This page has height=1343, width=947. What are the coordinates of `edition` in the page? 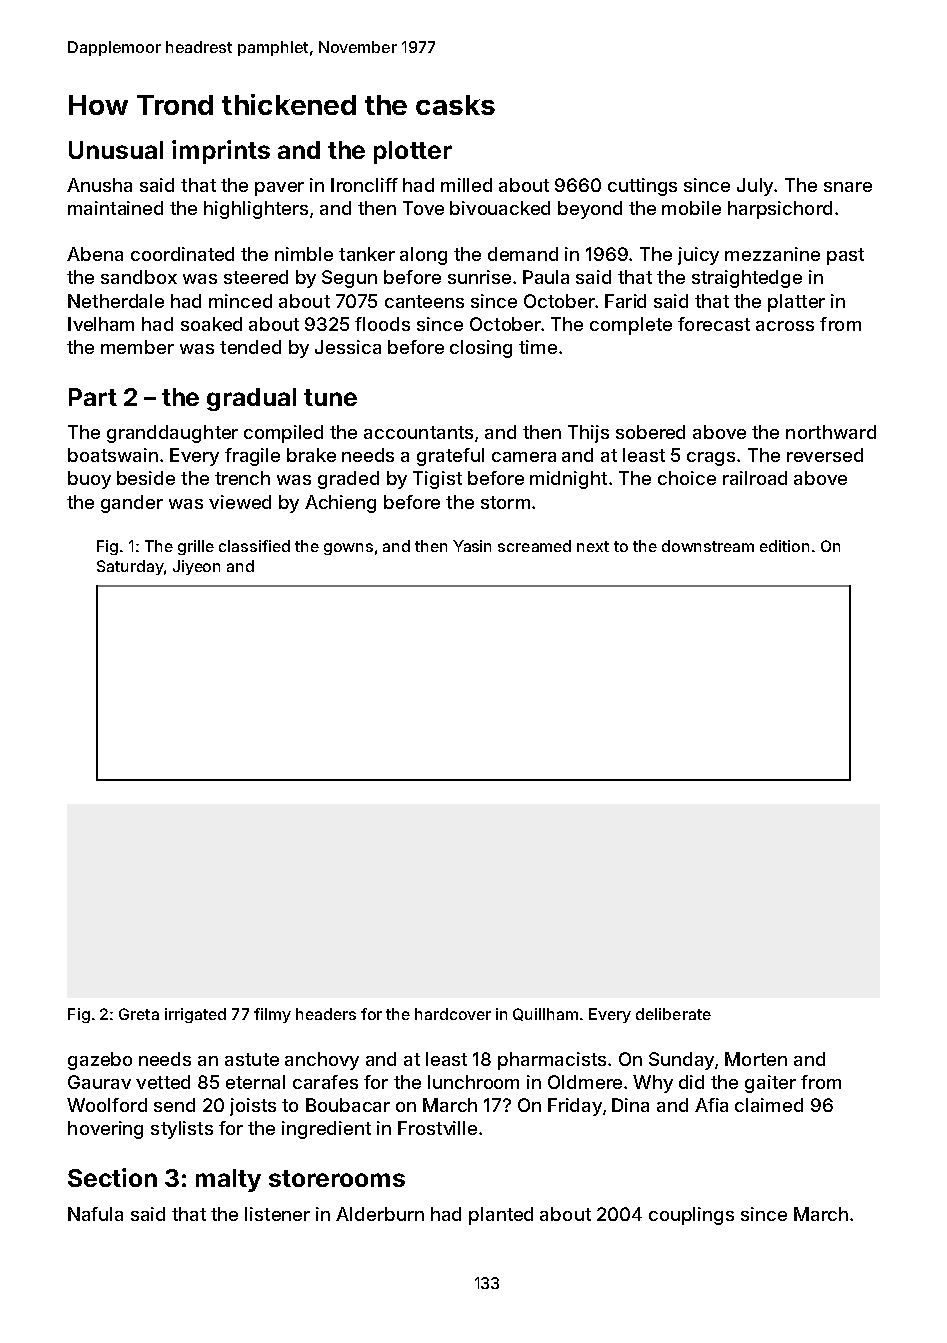 It's located at (784, 546).
